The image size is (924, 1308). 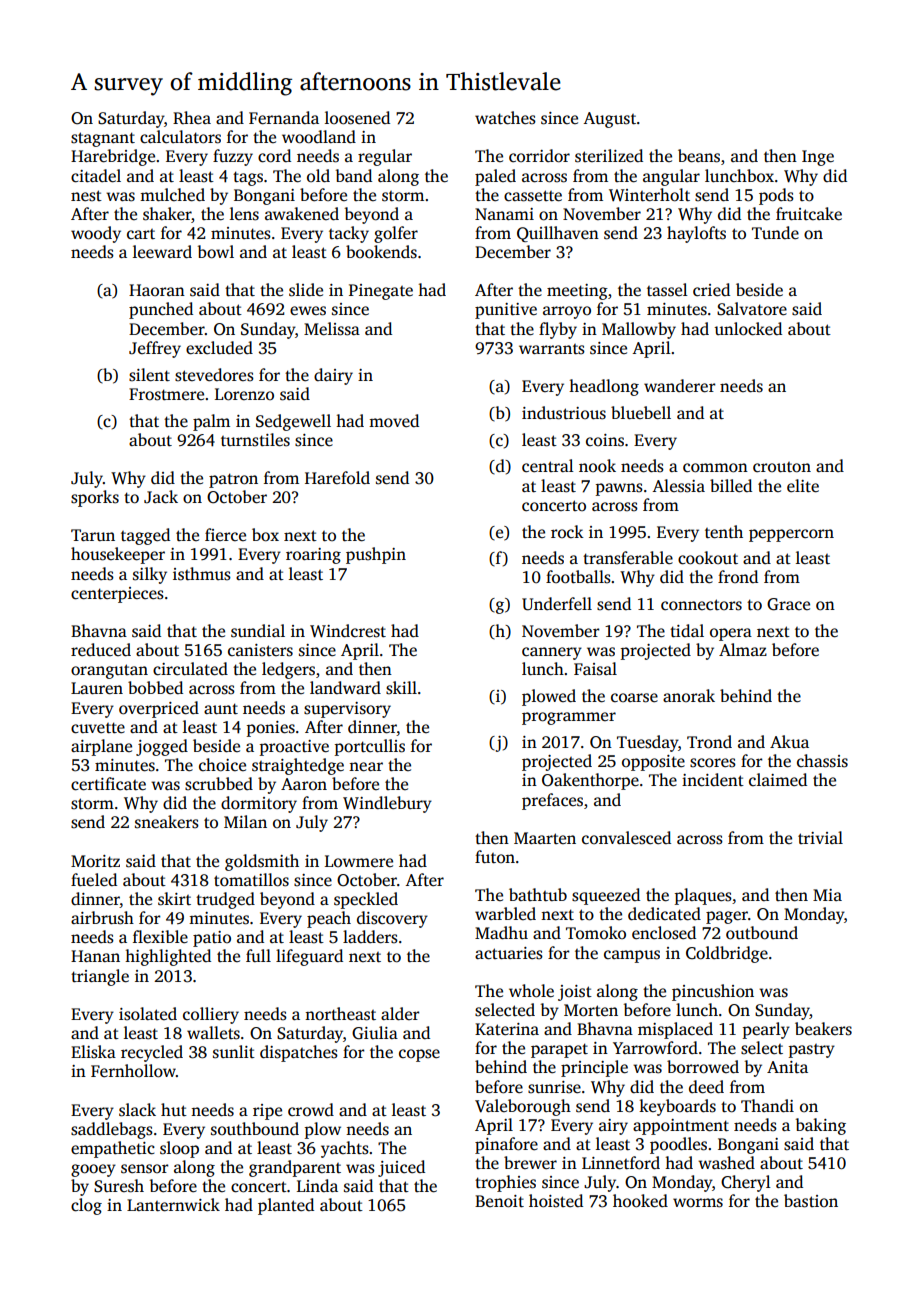 I want to click on aunt, so click(x=221, y=708).
